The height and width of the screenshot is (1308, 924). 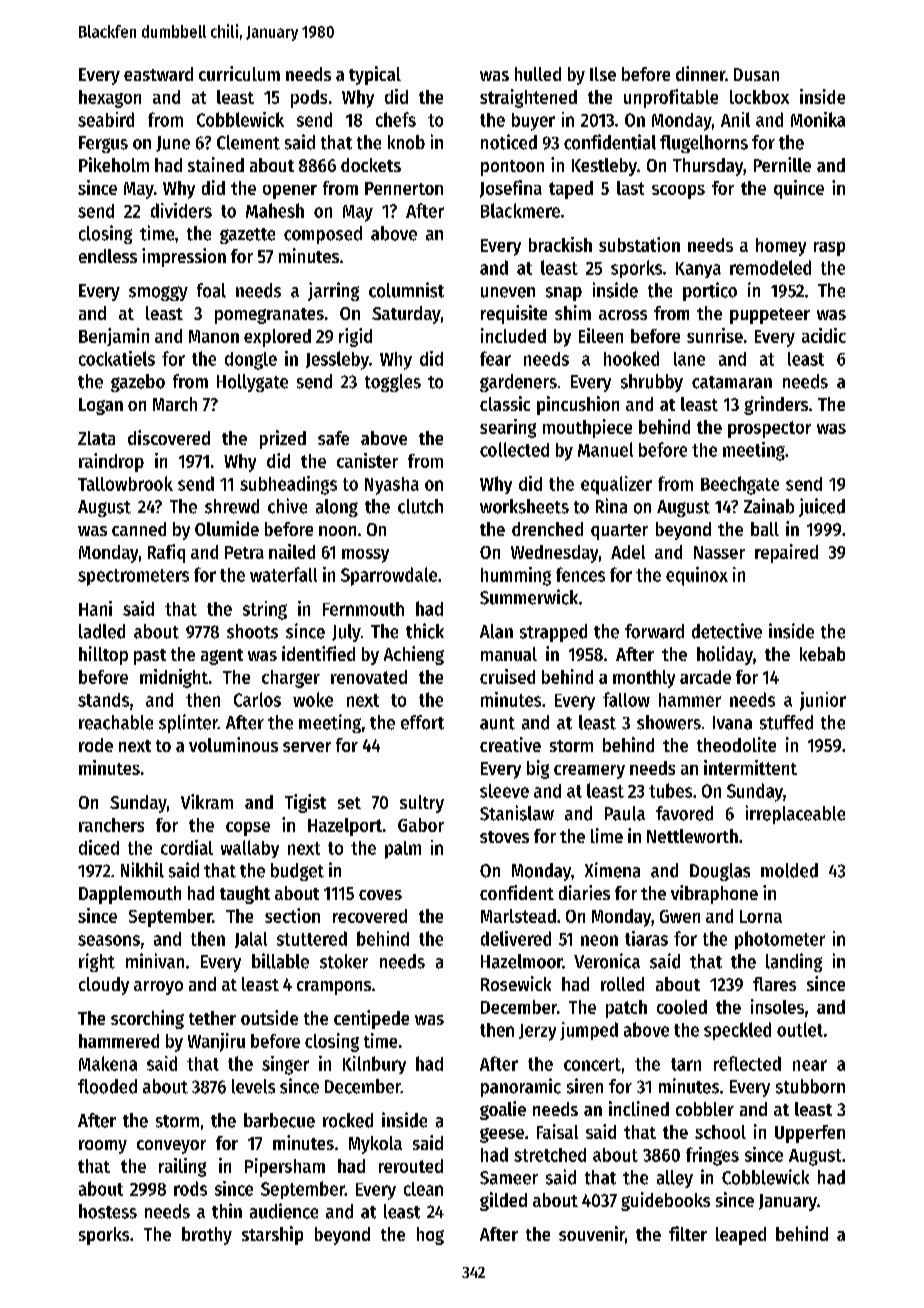 What do you see at coordinates (516, 938) in the screenshot?
I see `delivered` at bounding box center [516, 938].
